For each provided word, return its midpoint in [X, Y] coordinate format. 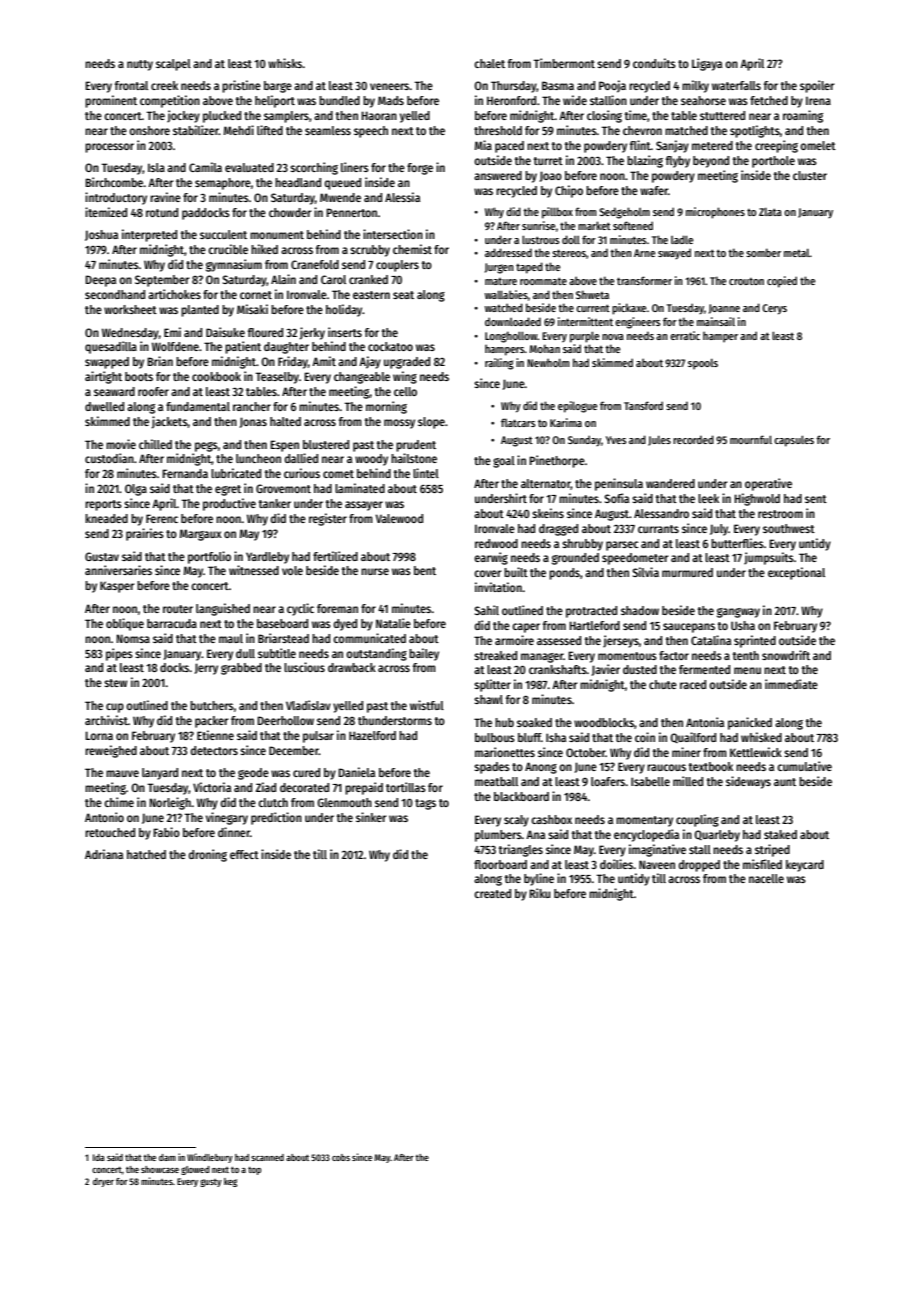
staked [780, 834]
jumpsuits [769, 558]
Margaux [201, 535]
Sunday [584, 440]
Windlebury [210, 1158]
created [492, 893]
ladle [682, 239]
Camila [205, 167]
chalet [489, 63]
